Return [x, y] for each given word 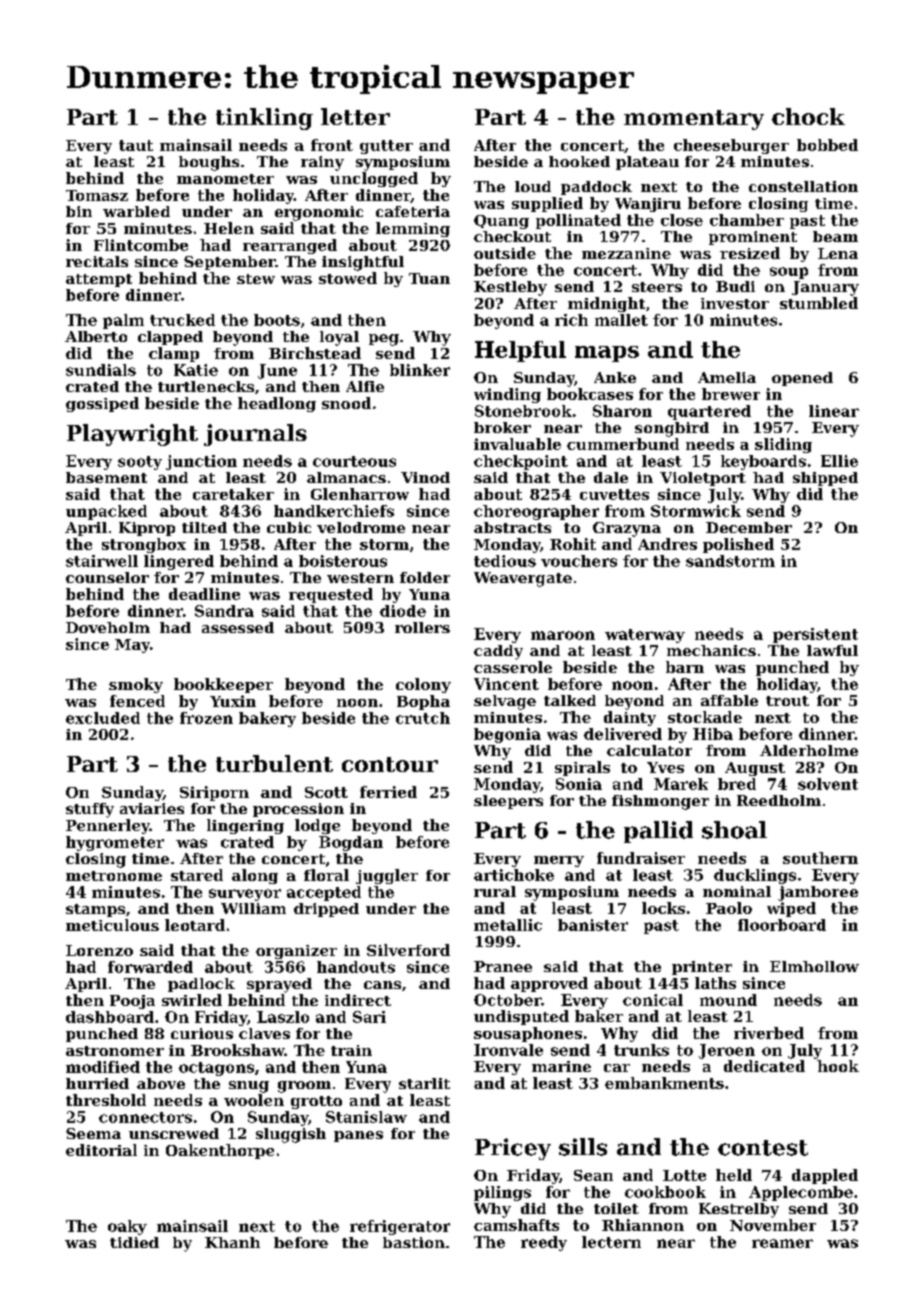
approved [549, 984]
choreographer [536, 512]
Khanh [232, 1242]
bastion [414, 1242]
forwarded [150, 967]
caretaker [233, 494]
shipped [825, 479]
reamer [782, 1243]
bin [79, 211]
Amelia [727, 377]
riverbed [769, 1033]
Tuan [429, 278]
